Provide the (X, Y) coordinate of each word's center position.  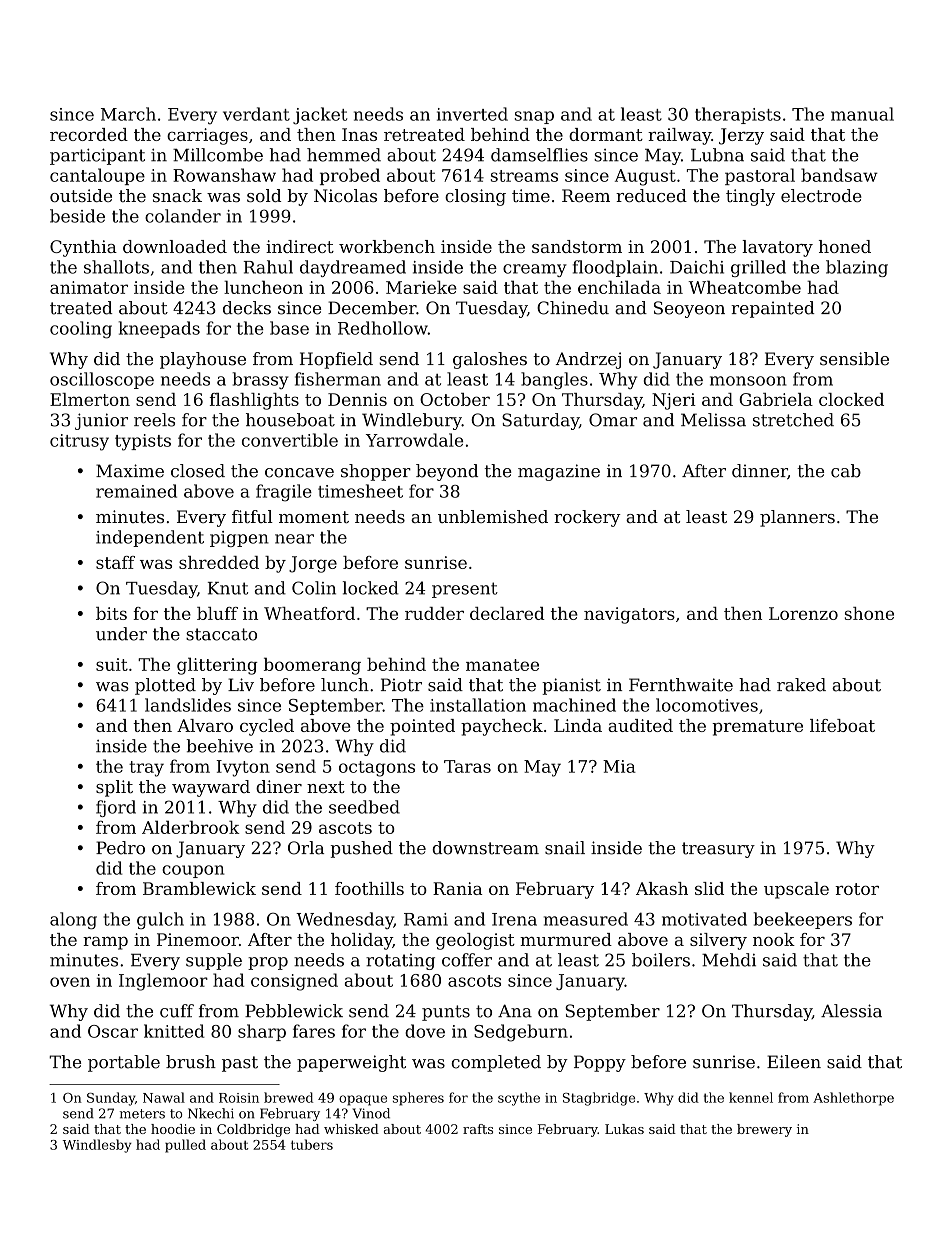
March (128, 114)
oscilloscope (102, 380)
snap (534, 117)
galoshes (490, 360)
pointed (422, 727)
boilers (661, 960)
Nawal (164, 1097)
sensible (854, 359)
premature (757, 728)
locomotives (707, 705)
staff (115, 562)
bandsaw (839, 175)
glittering (217, 666)
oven (70, 982)
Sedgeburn (521, 1033)
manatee (502, 665)
